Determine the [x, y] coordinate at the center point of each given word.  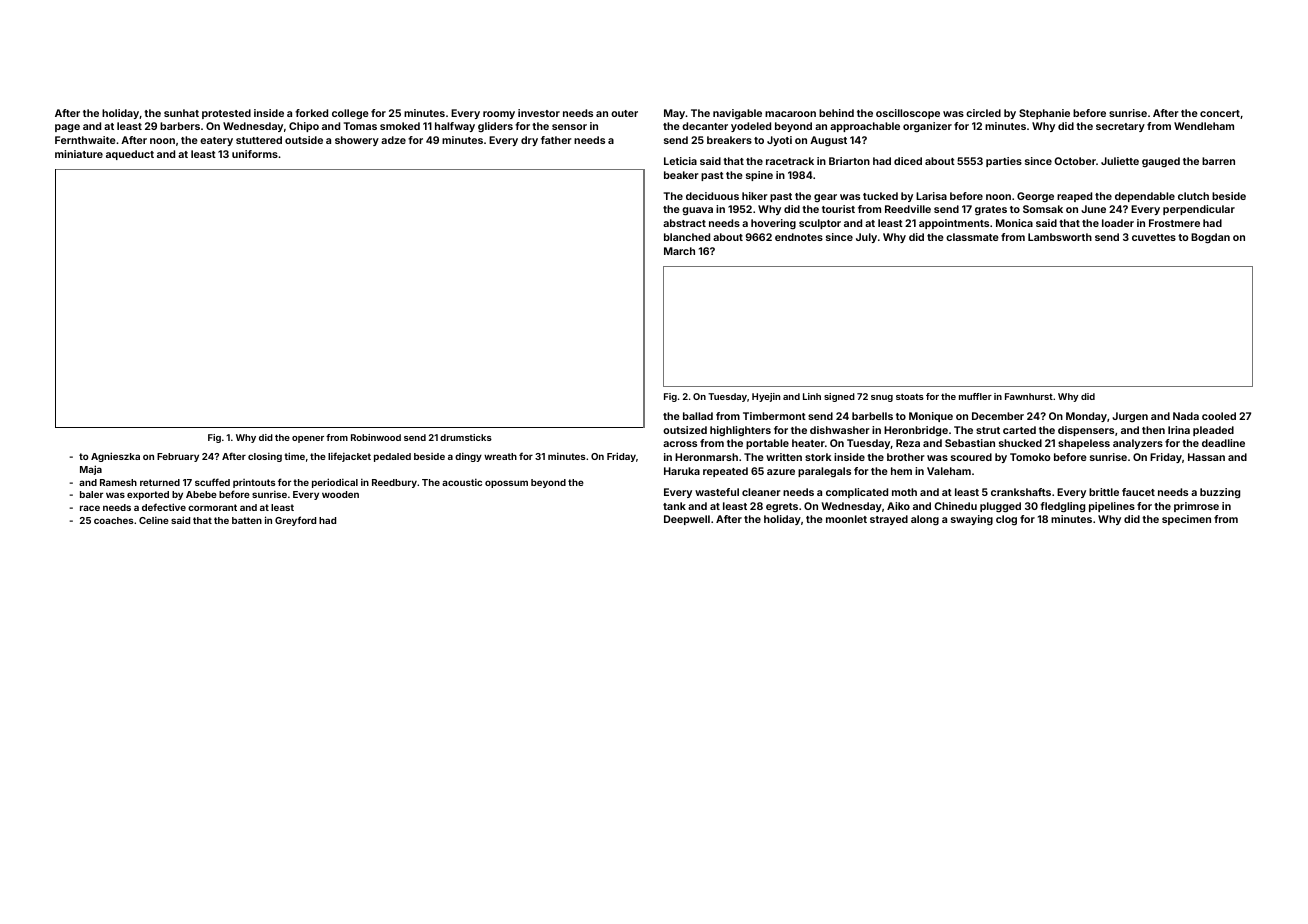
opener [308, 439]
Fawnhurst [1029, 396]
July [866, 238]
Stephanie [1044, 114]
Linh [812, 396]
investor [539, 113]
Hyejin [766, 397]
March [679, 251]
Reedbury [394, 483]
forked [311, 113]
